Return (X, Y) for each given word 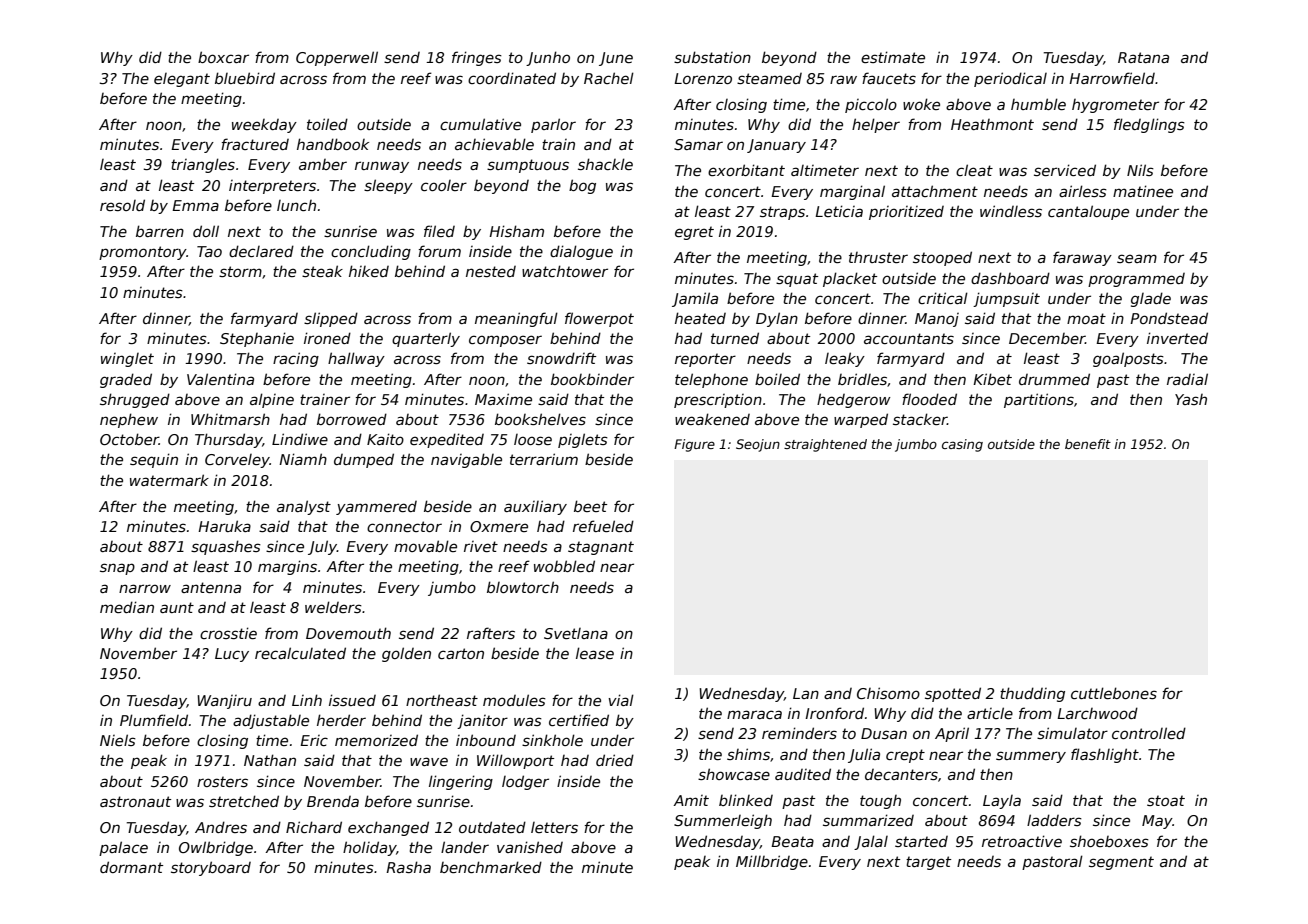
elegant (182, 80)
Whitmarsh (230, 419)
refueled (603, 526)
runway (382, 167)
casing (962, 445)
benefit (1088, 444)
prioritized (906, 213)
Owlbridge (216, 848)
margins (287, 567)
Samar (698, 144)
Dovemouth (348, 633)
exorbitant (746, 170)
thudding (1032, 694)
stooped (942, 258)
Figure (694, 445)
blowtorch (523, 587)
